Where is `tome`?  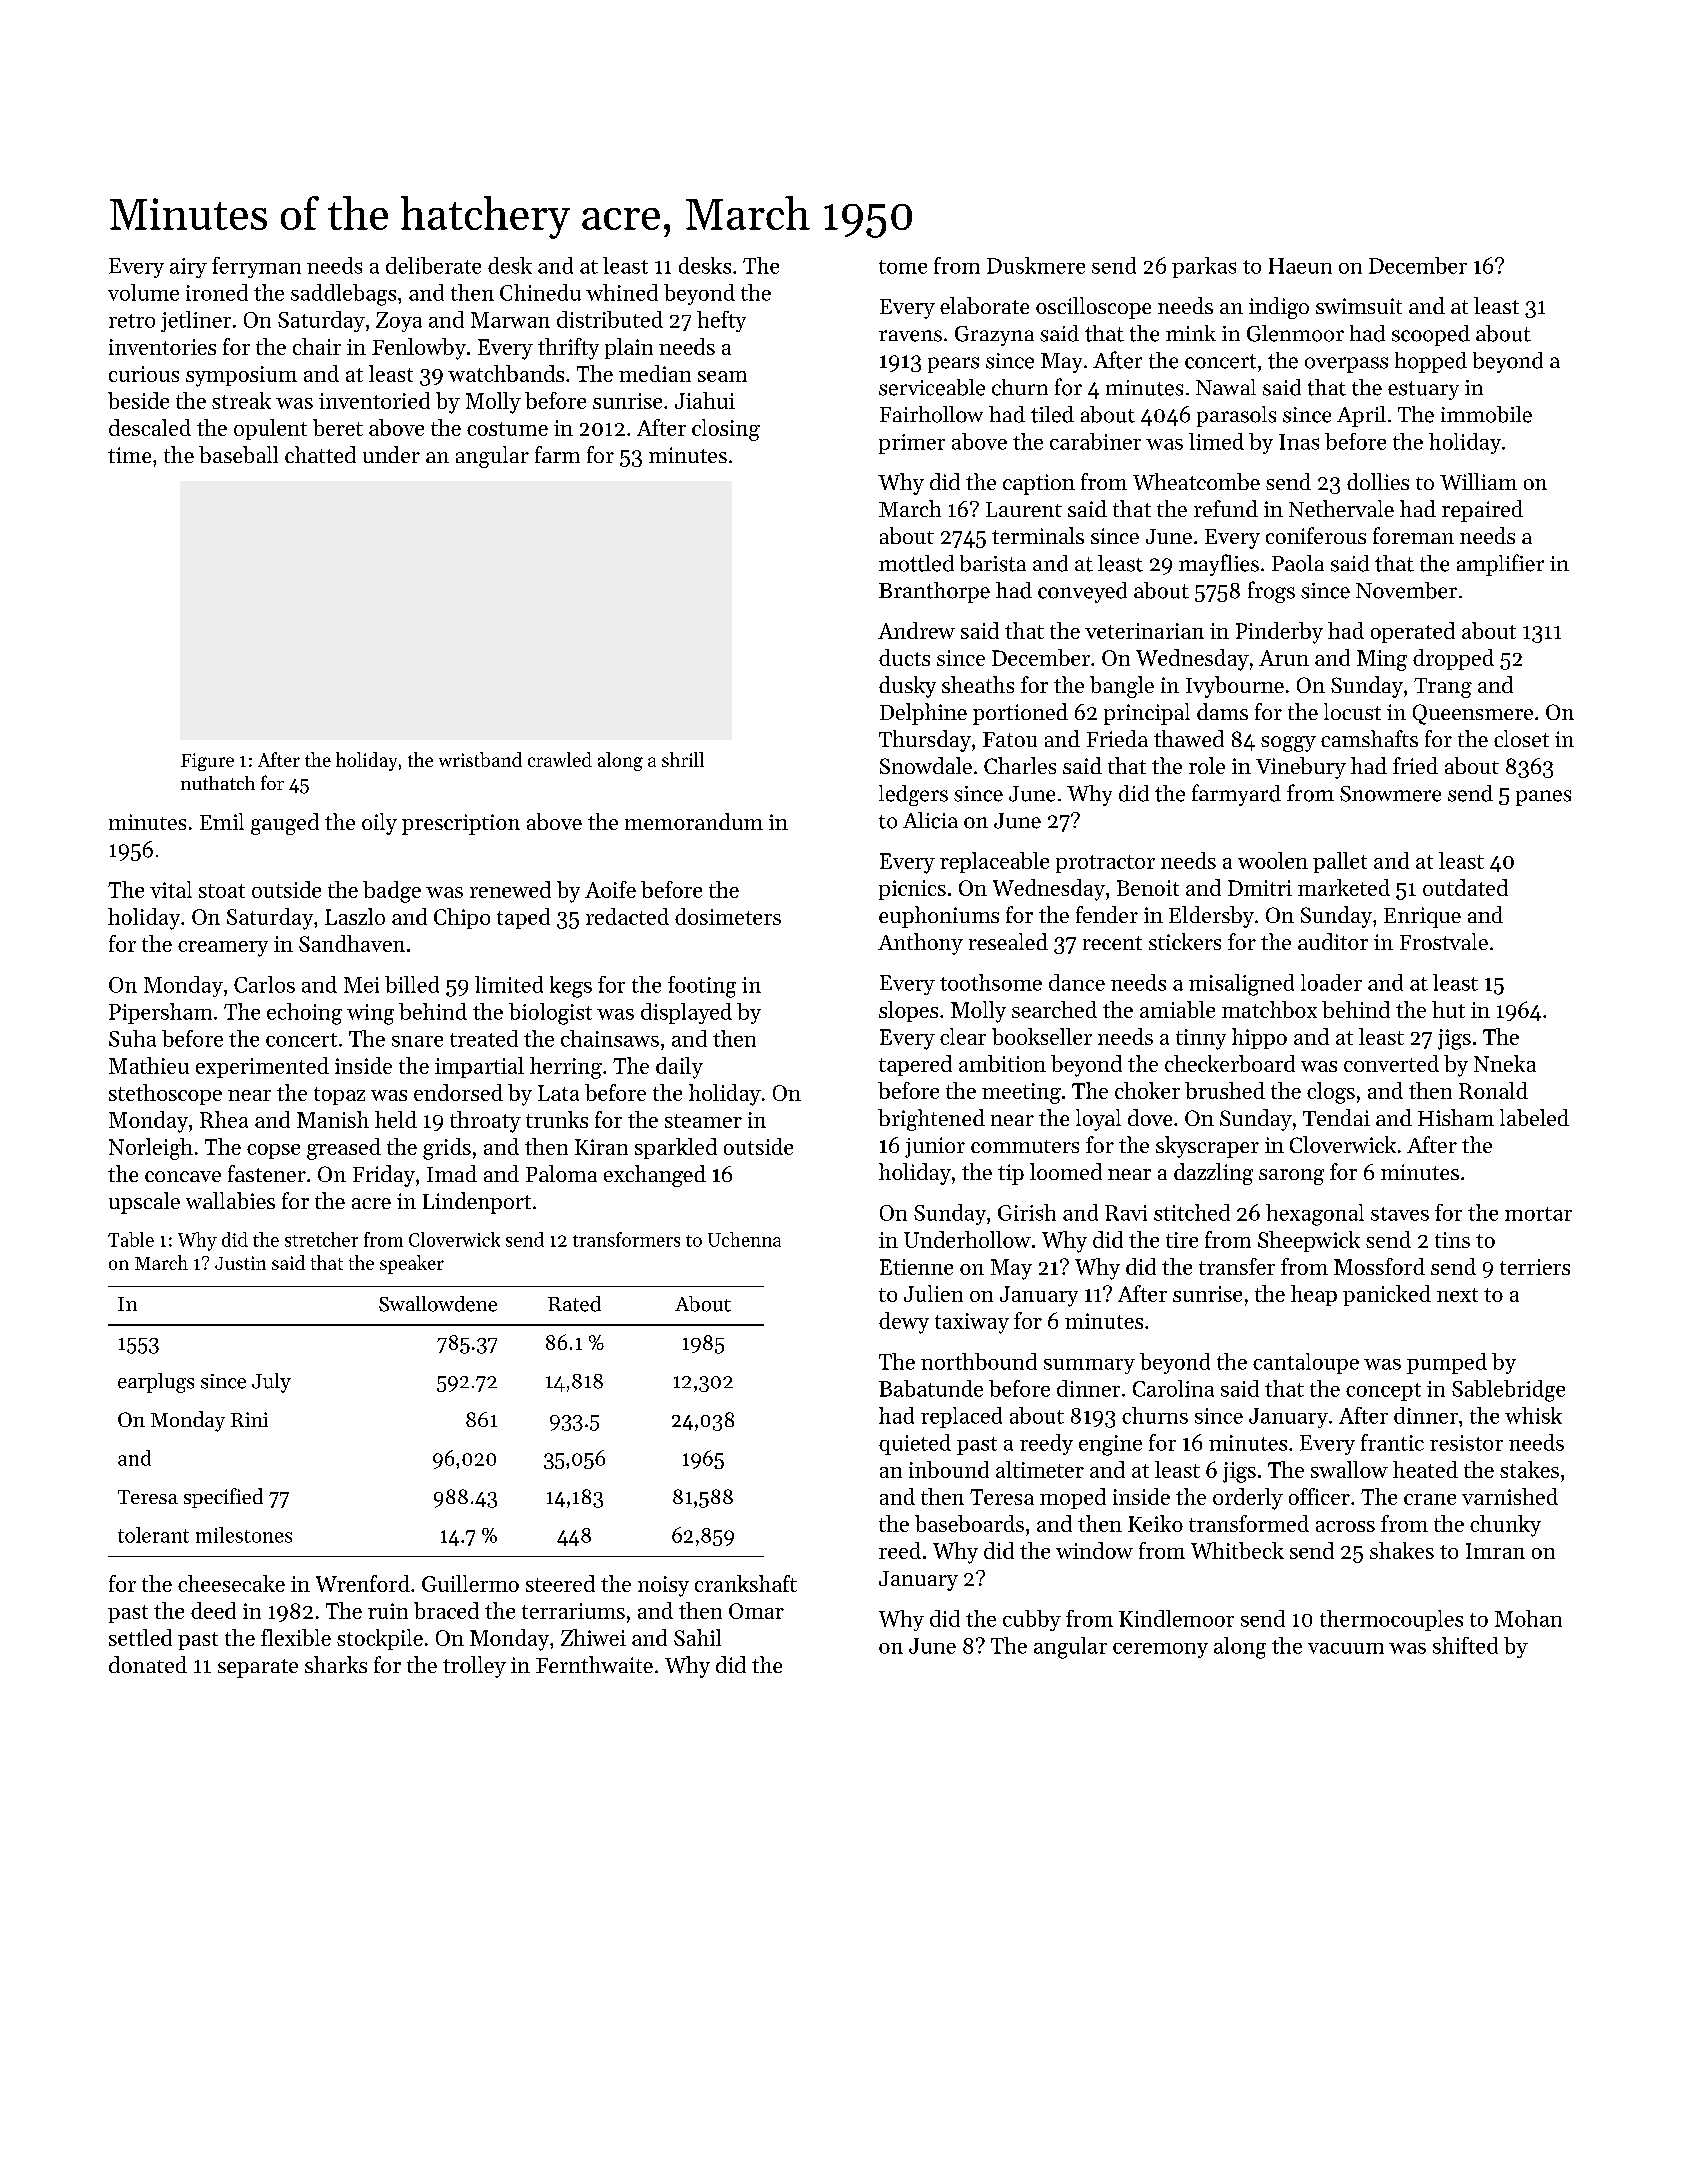 tome is located at coordinates (903, 267).
